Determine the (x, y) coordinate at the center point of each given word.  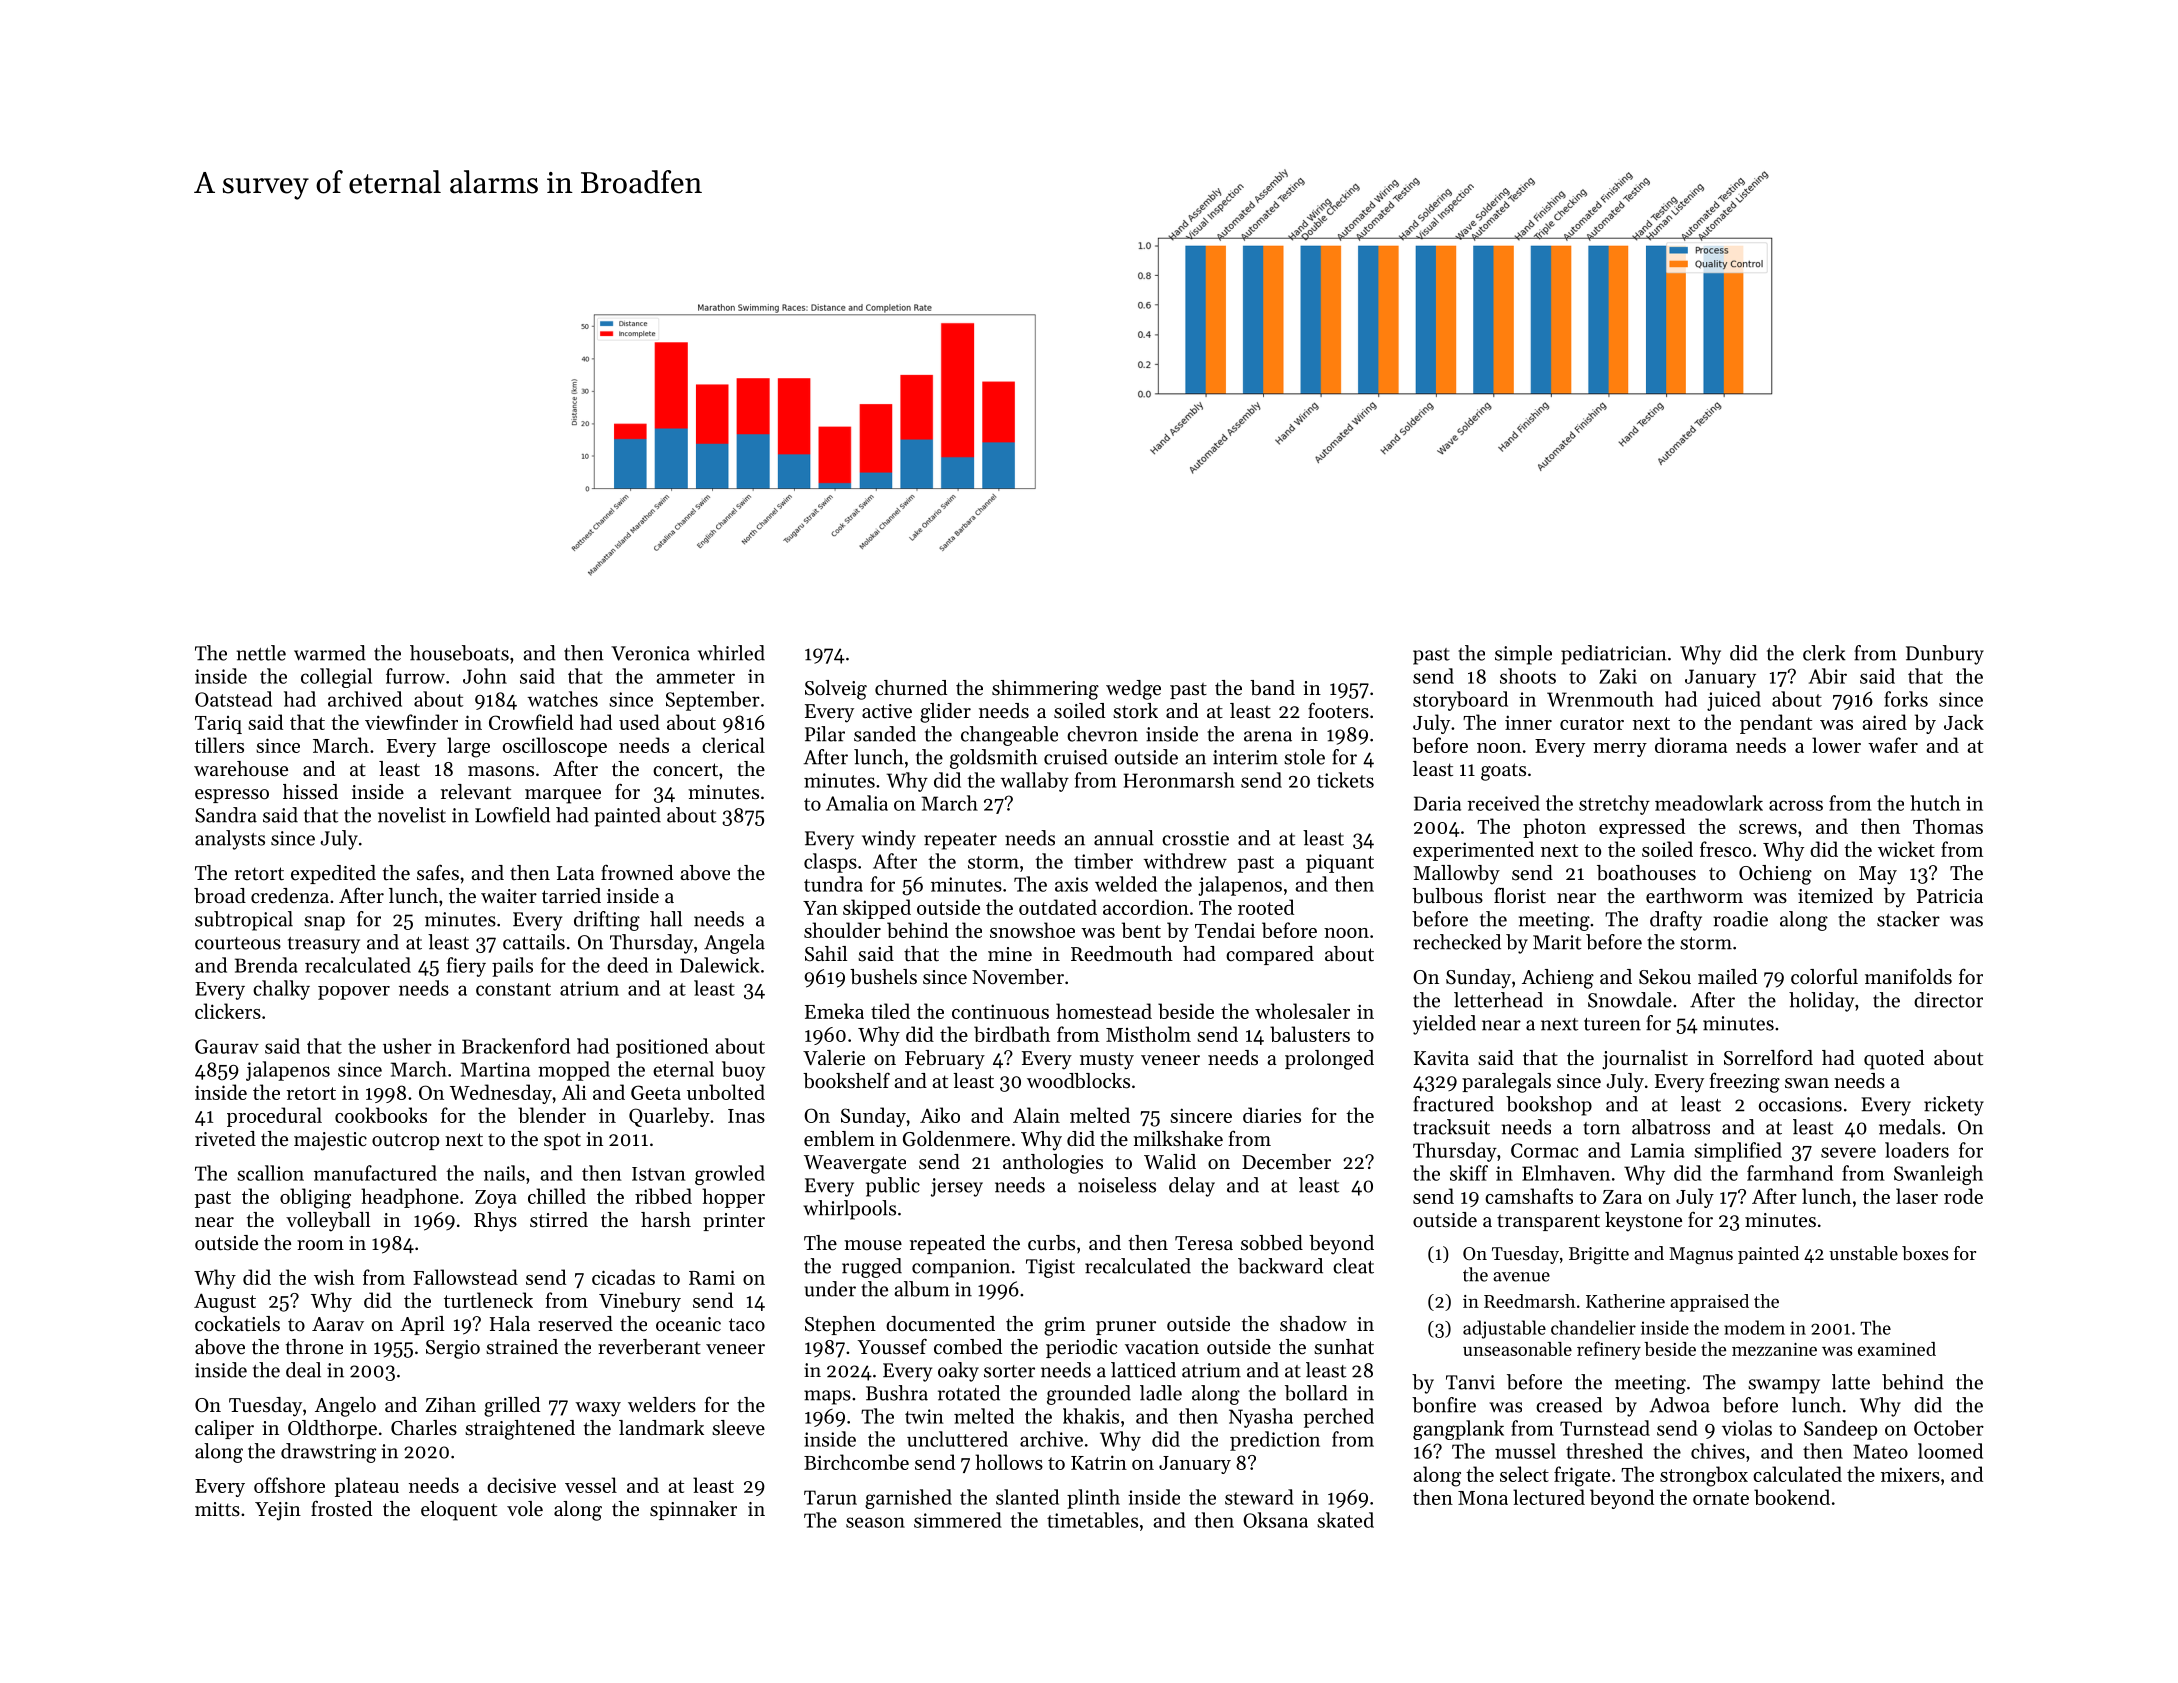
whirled (731, 653)
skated (1345, 1520)
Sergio (453, 1349)
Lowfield (512, 815)
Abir (1828, 676)
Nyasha (1261, 1418)
